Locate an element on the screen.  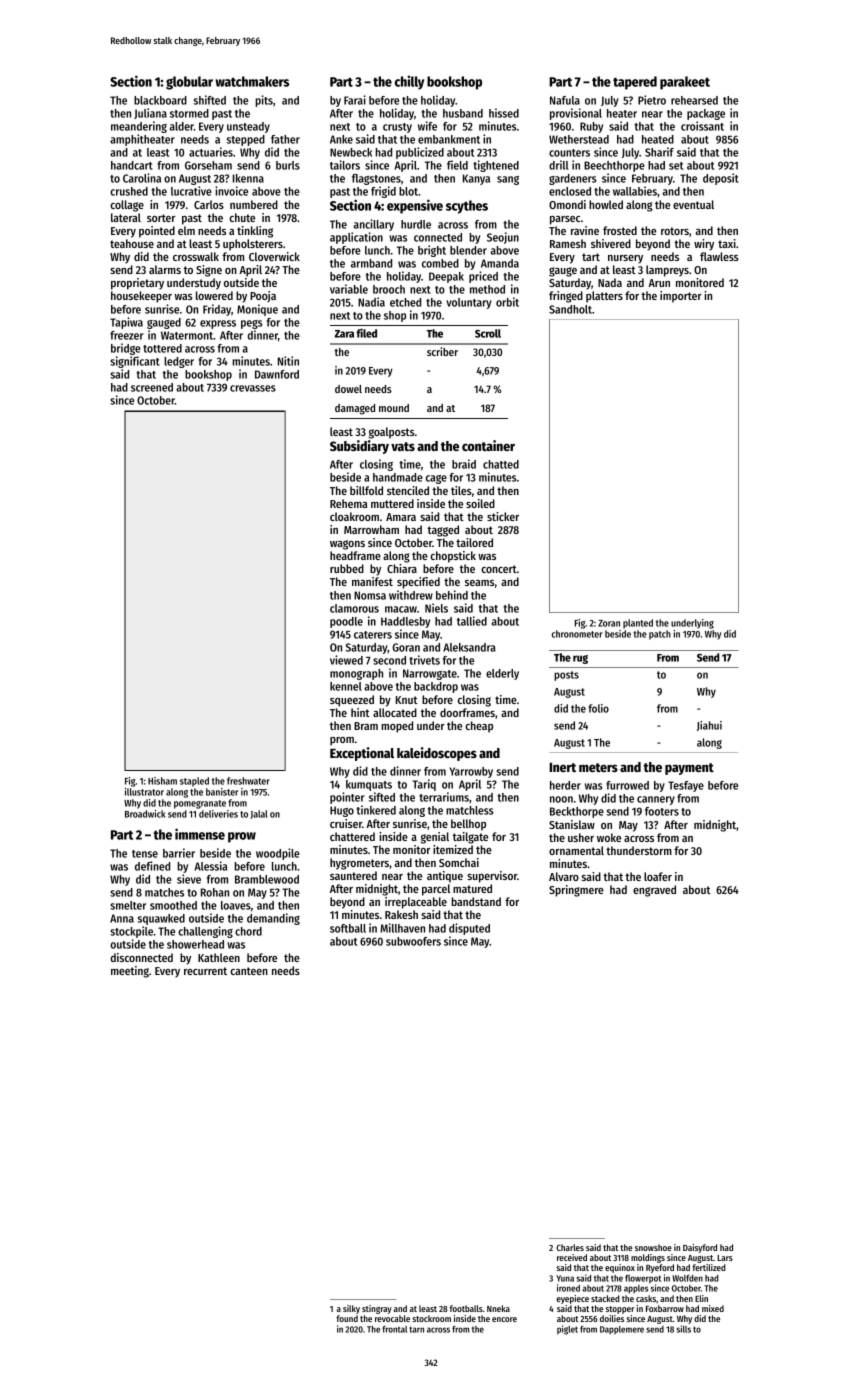
Scroll is located at coordinates (488, 333).
